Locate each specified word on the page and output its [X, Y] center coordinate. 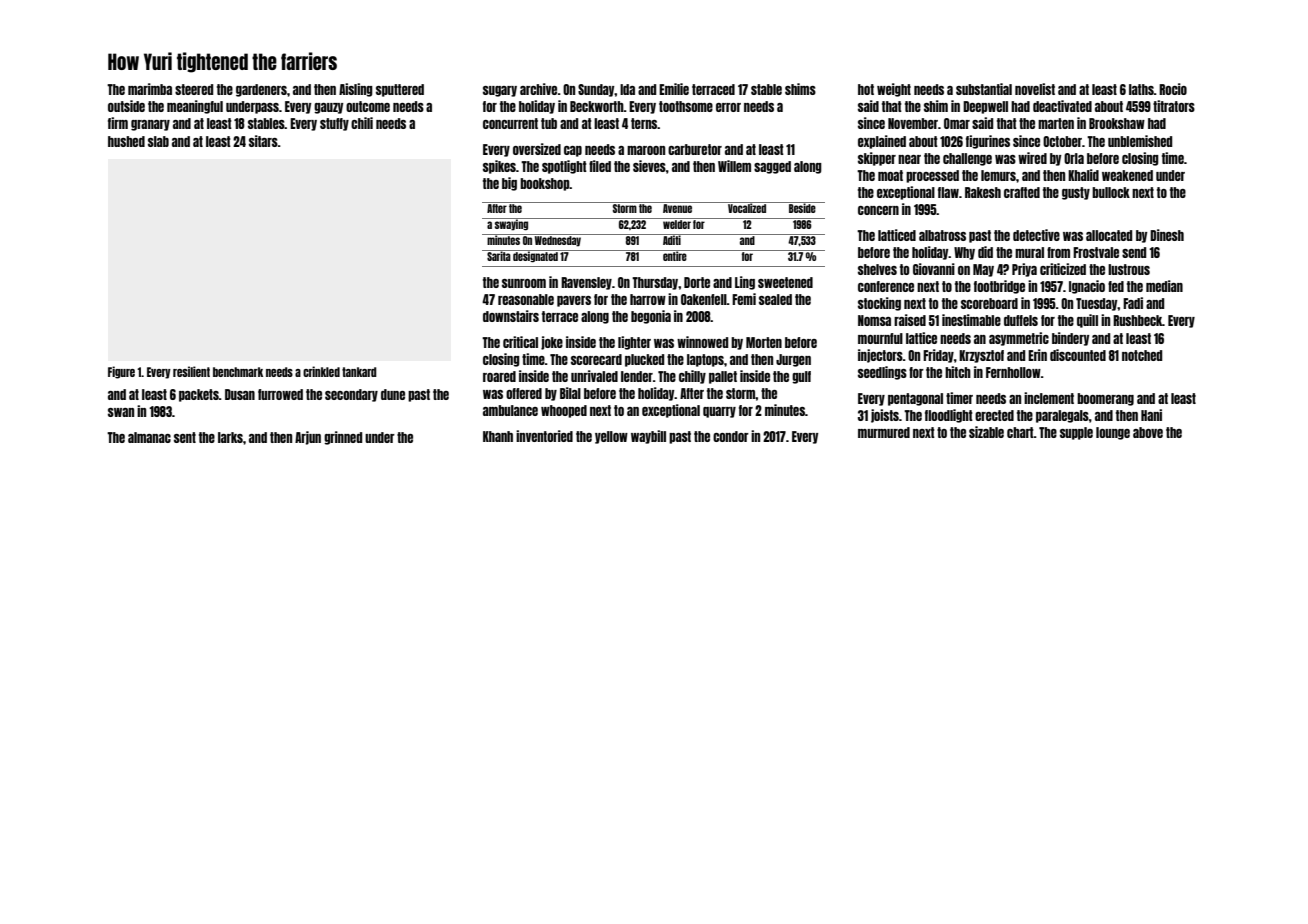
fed [1116, 286]
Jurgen [793, 360]
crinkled [321, 371]
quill [1087, 321]
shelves [877, 269]
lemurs [998, 175]
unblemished [1140, 141]
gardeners [261, 90]
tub [549, 123]
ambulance [510, 410]
